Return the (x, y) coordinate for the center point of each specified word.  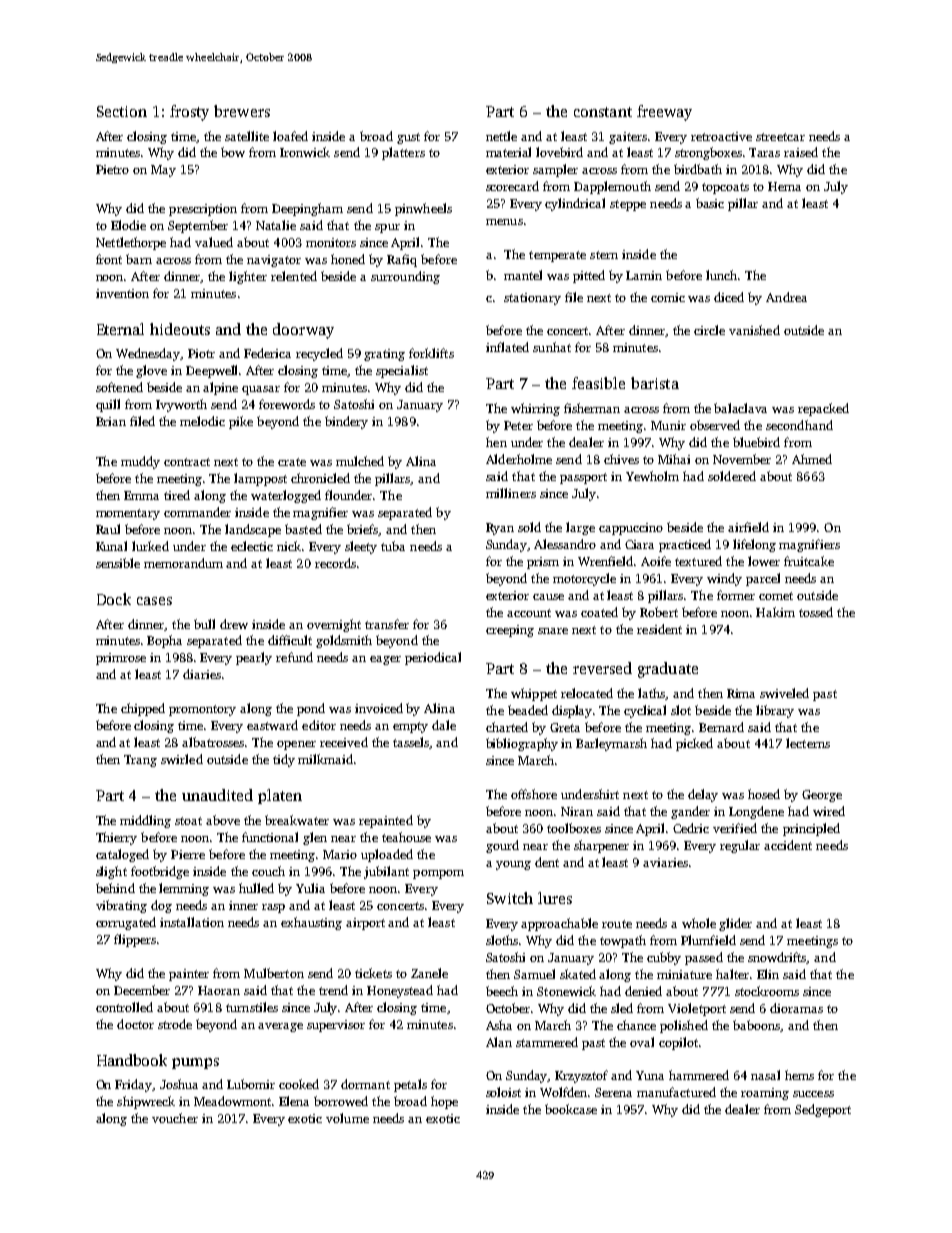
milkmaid (325, 759)
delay (703, 795)
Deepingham (307, 209)
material (508, 152)
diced (729, 297)
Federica (267, 353)
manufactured (676, 1092)
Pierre (188, 854)
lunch (721, 275)
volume (347, 1118)
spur (387, 228)
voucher (175, 1118)
